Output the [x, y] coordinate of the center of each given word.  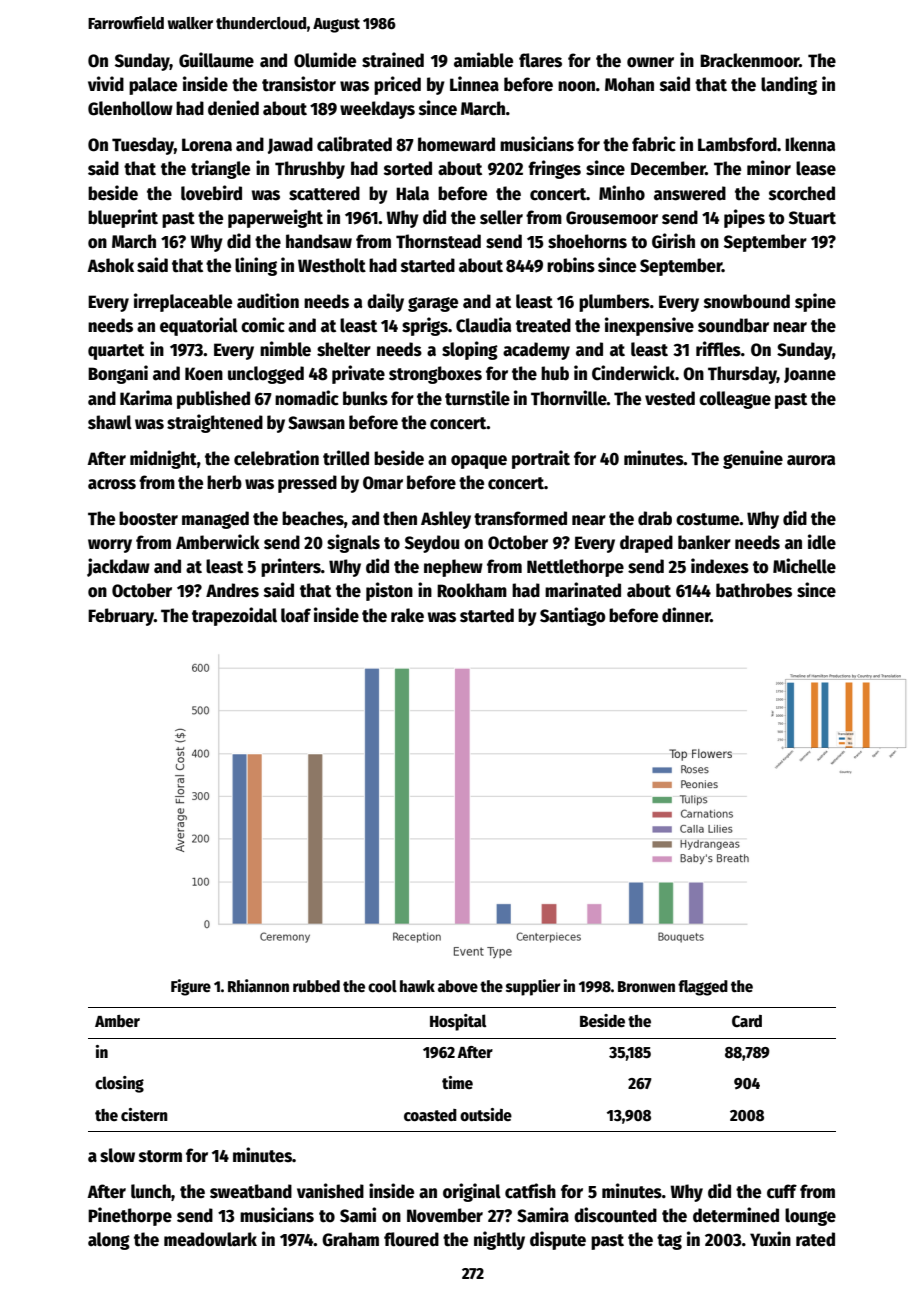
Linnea [474, 84]
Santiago [573, 616]
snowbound [747, 301]
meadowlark [210, 1239]
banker [704, 542]
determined [736, 1215]
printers [291, 567]
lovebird [211, 193]
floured [411, 1239]
